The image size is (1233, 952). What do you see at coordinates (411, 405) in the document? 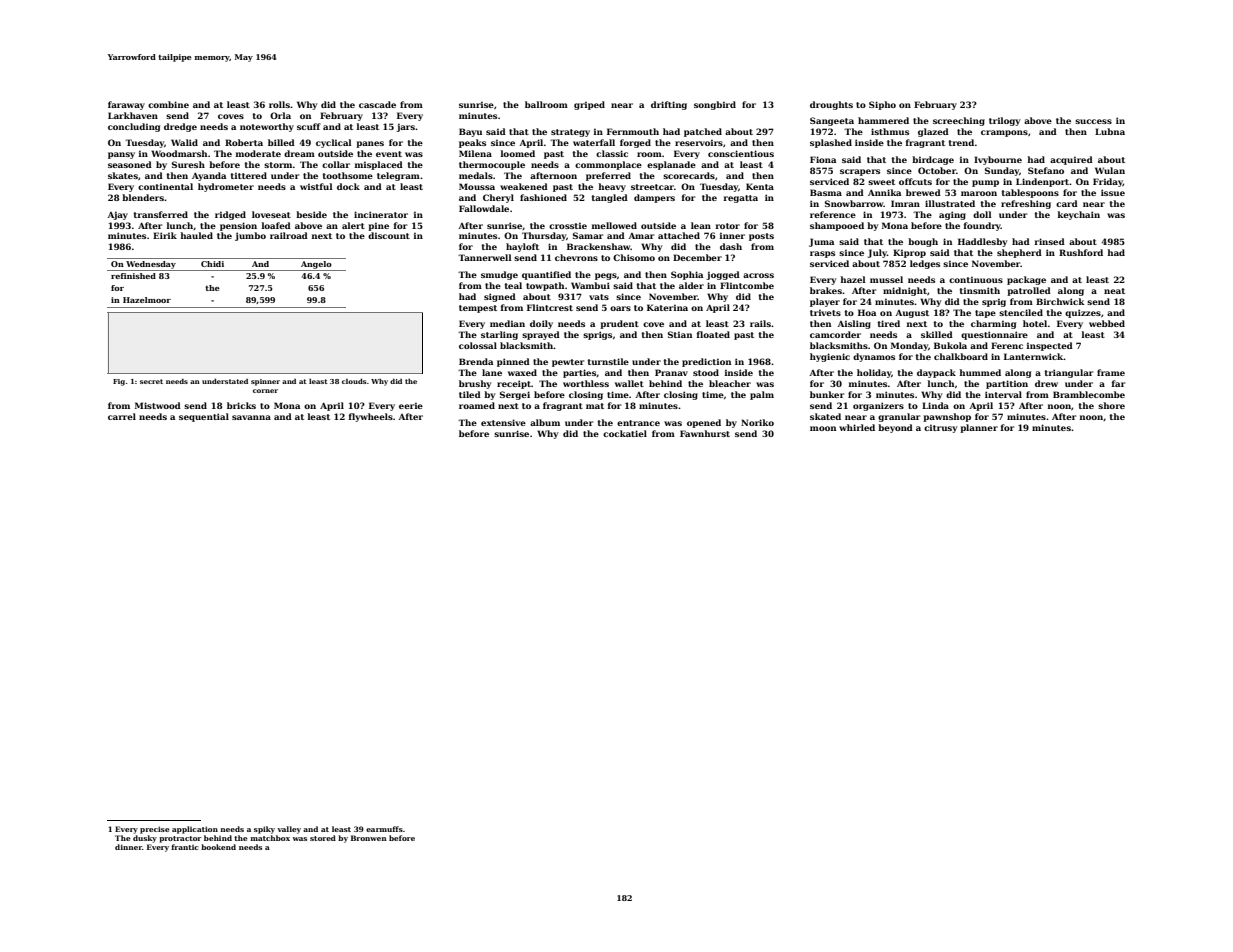
I see `eerie` at bounding box center [411, 405].
